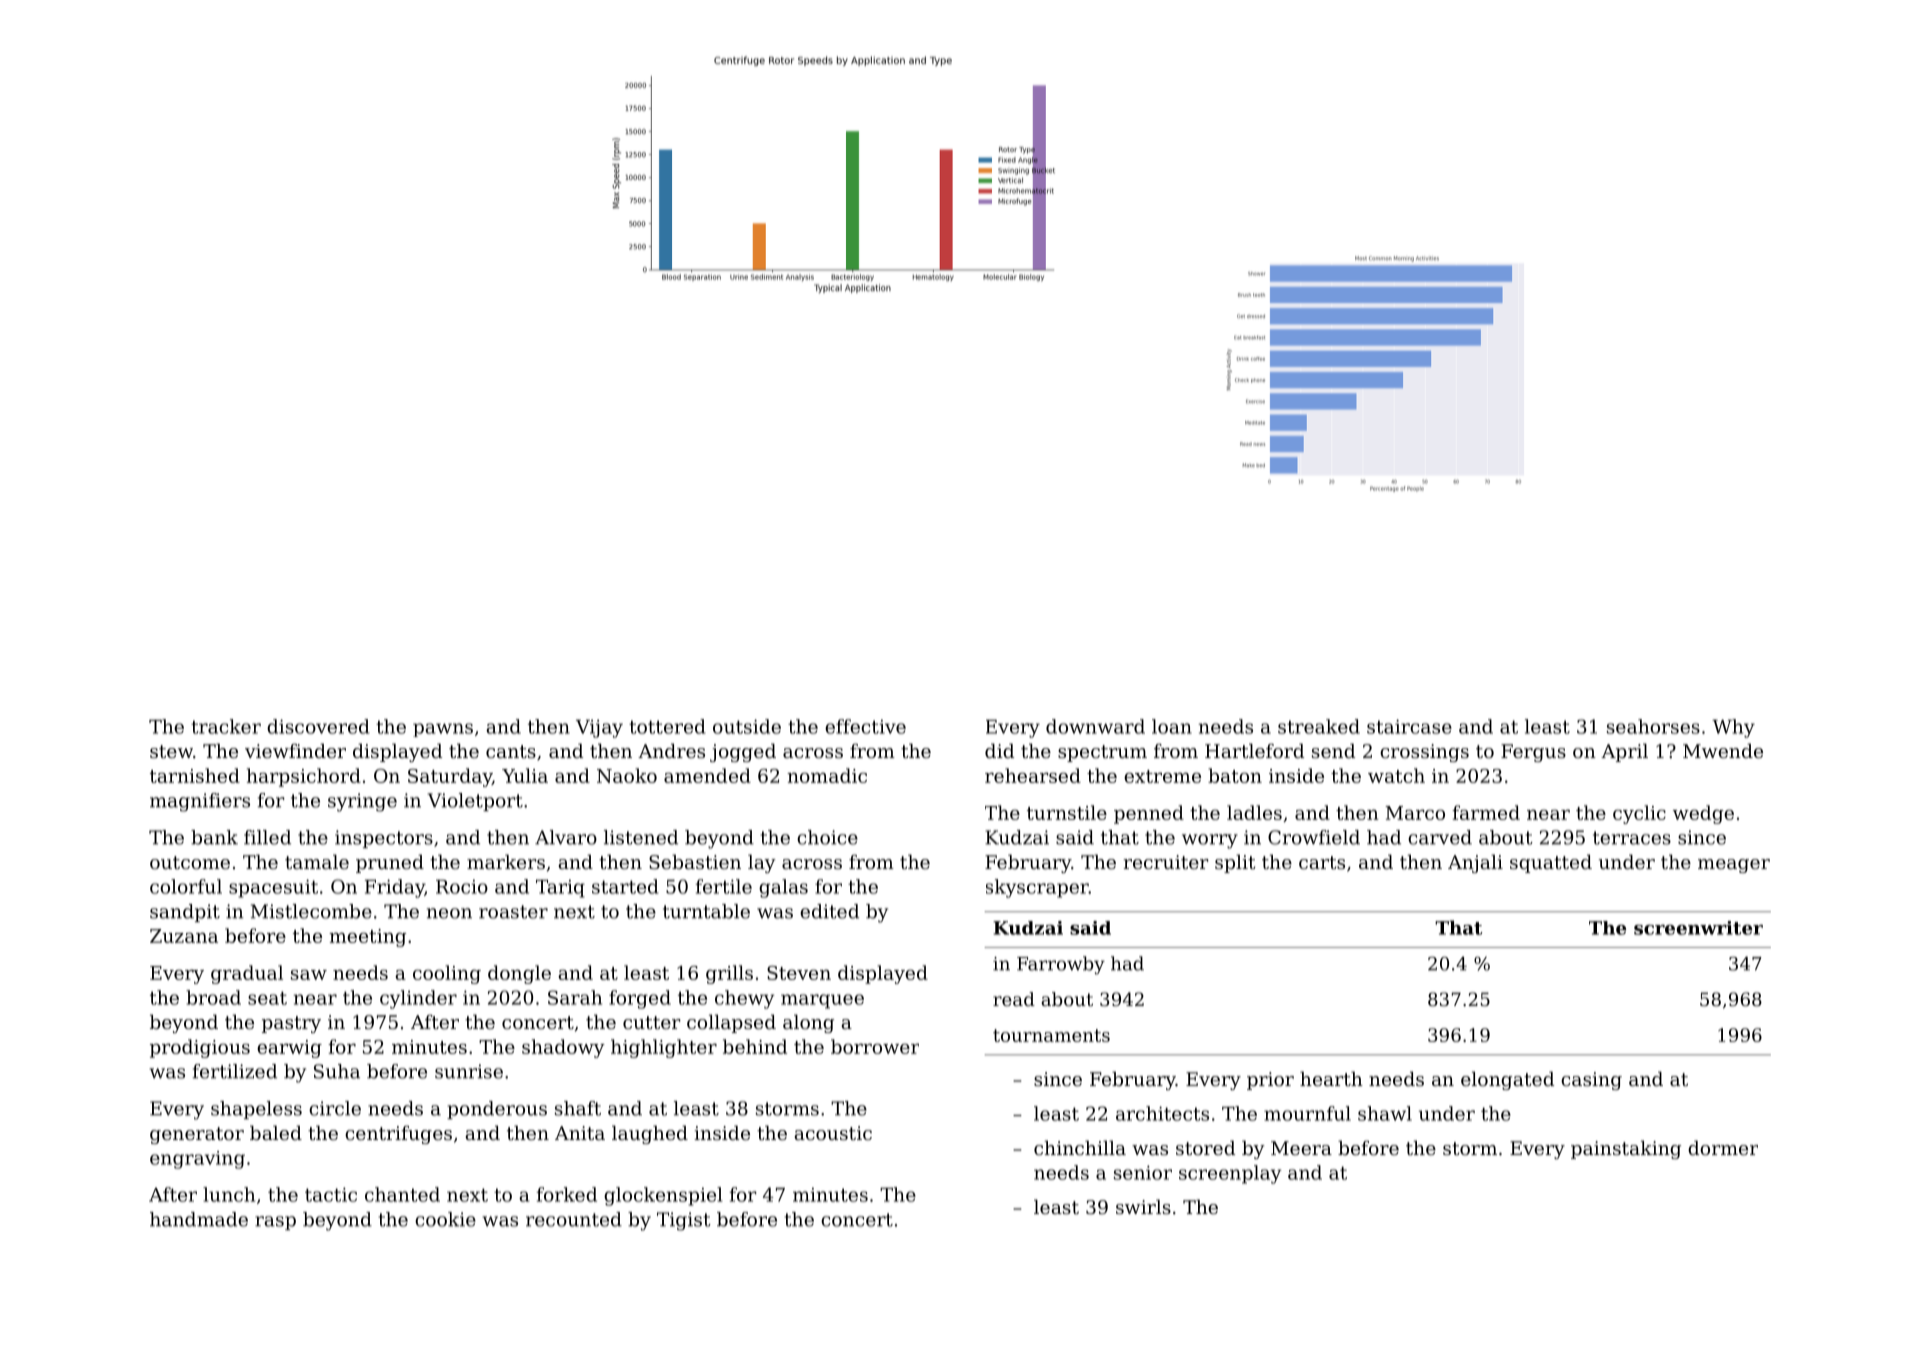 The height and width of the page is (1357, 1920). Describe the element at coordinates (575, 997) in the page. I see `Sarah` at that location.
